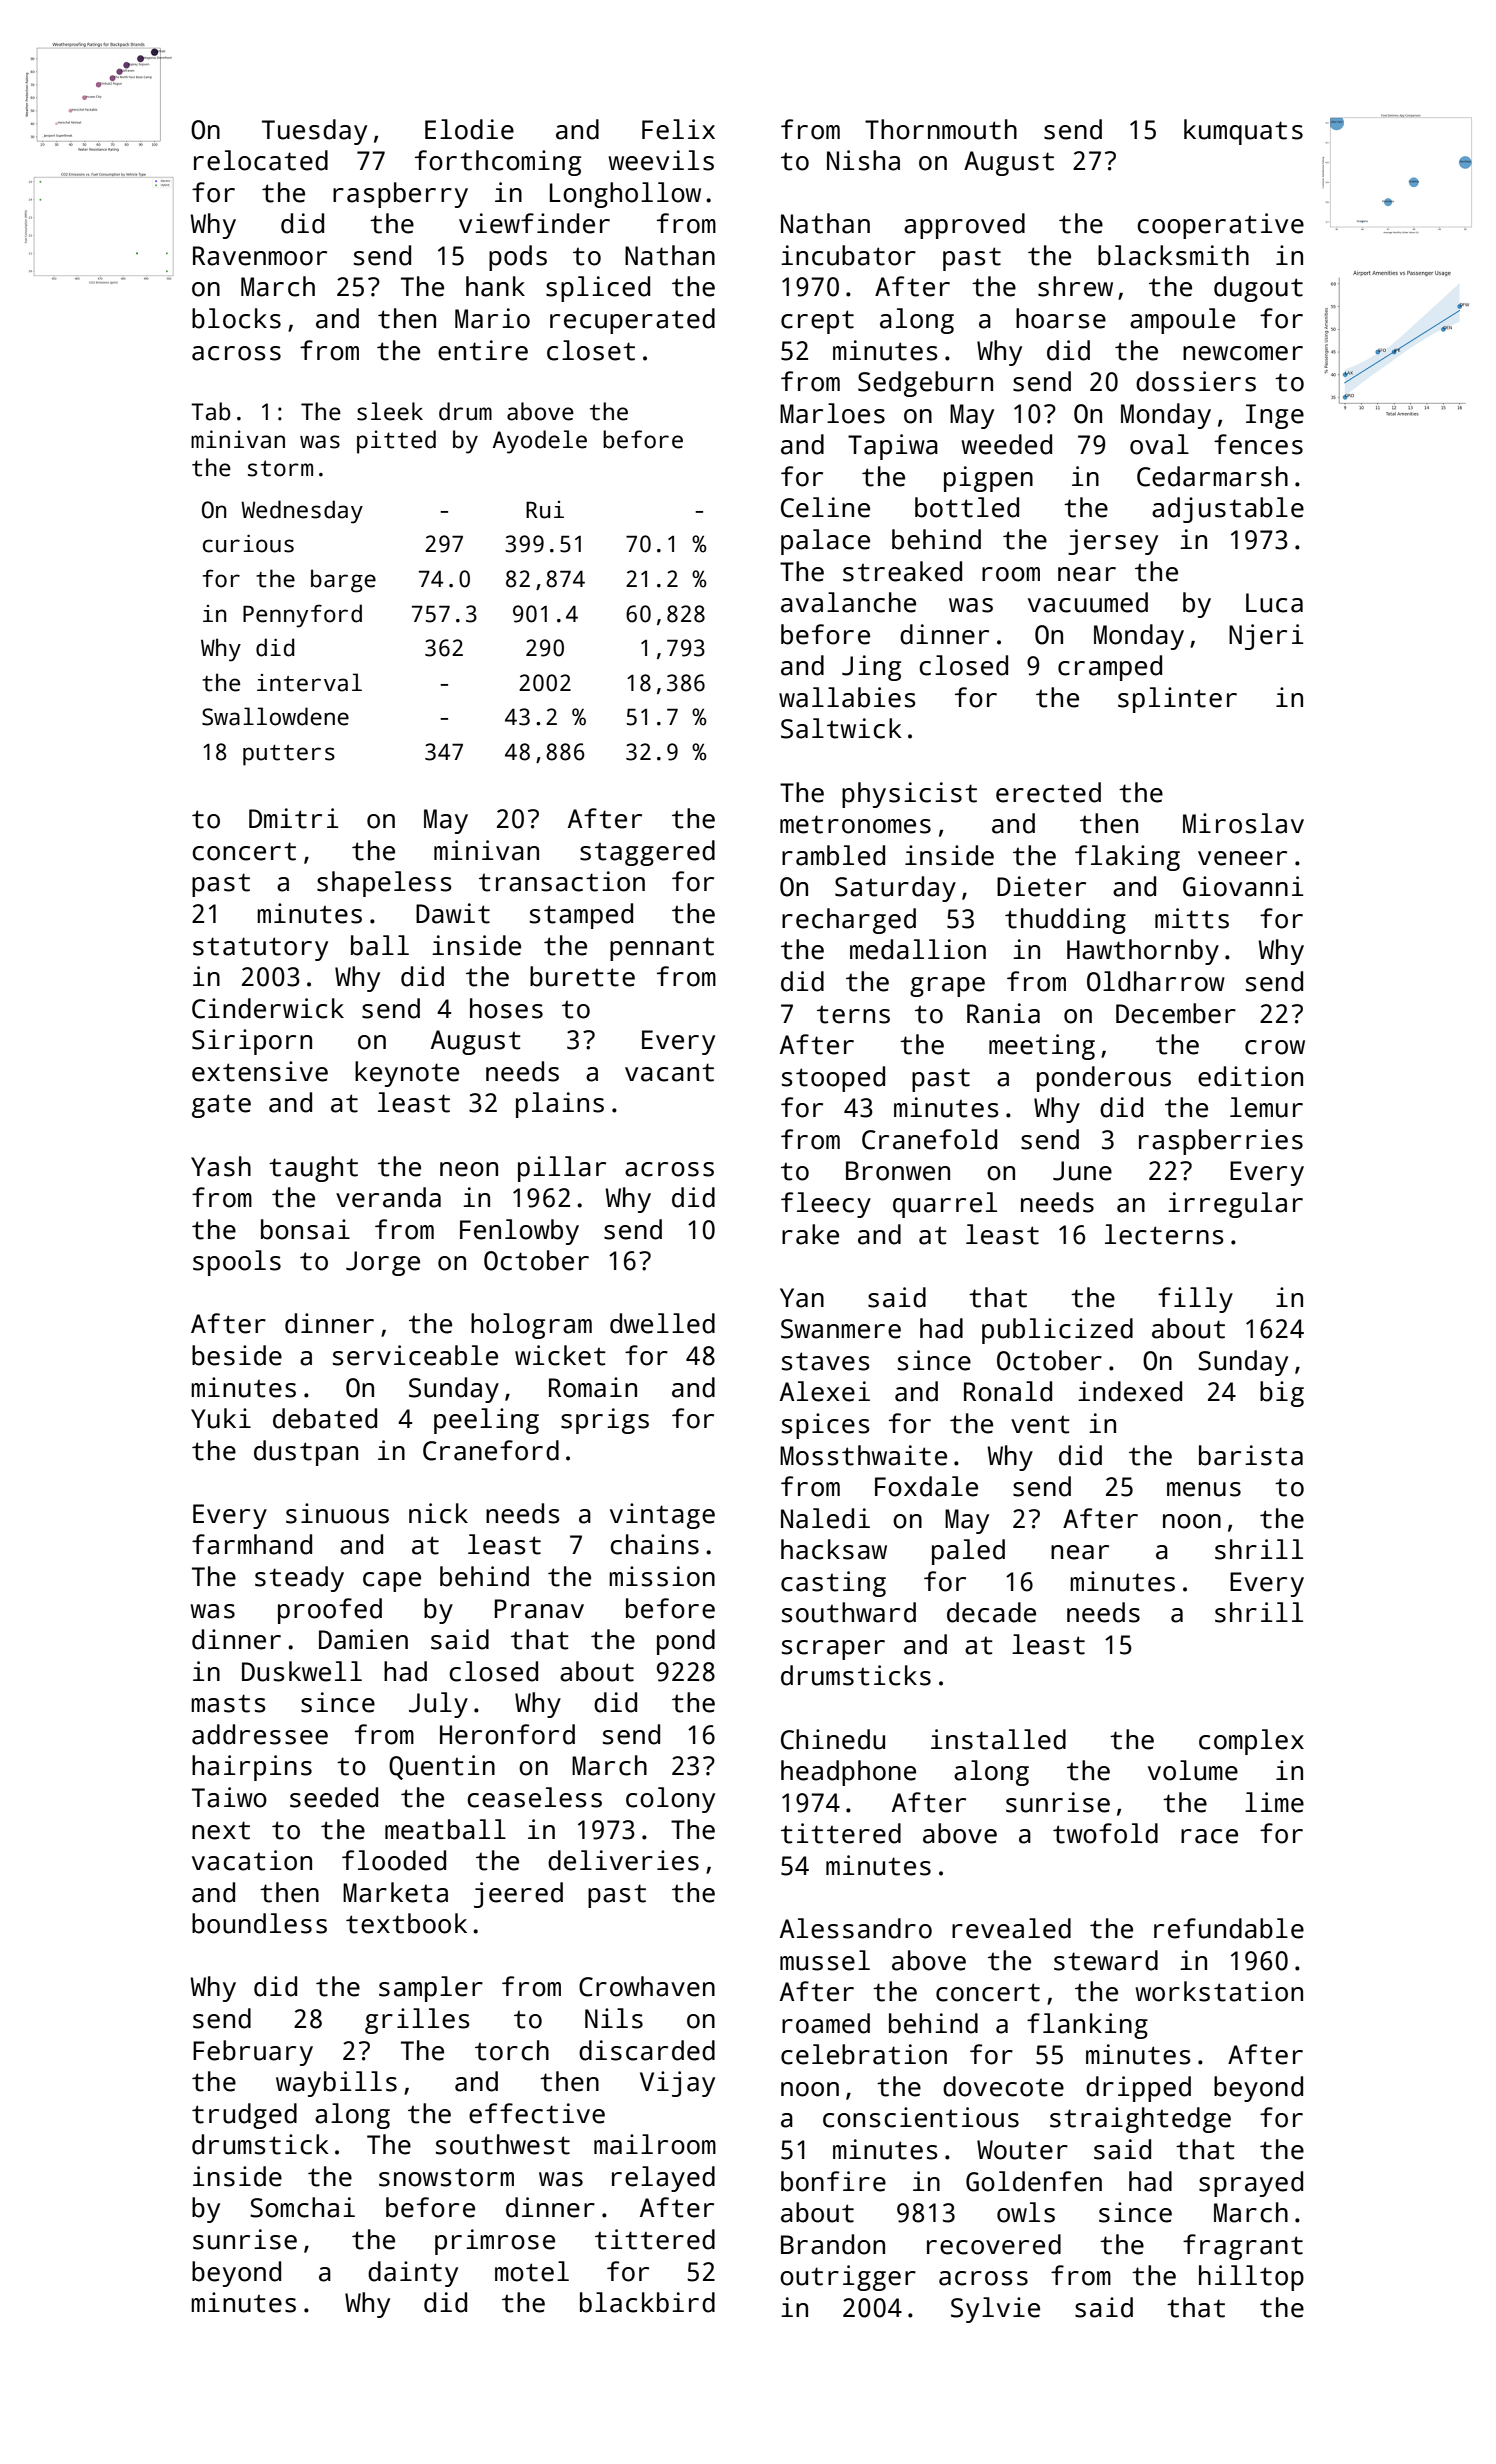 The height and width of the document is (2464, 1496). What do you see at coordinates (826, 1361) in the document?
I see `staves` at bounding box center [826, 1361].
